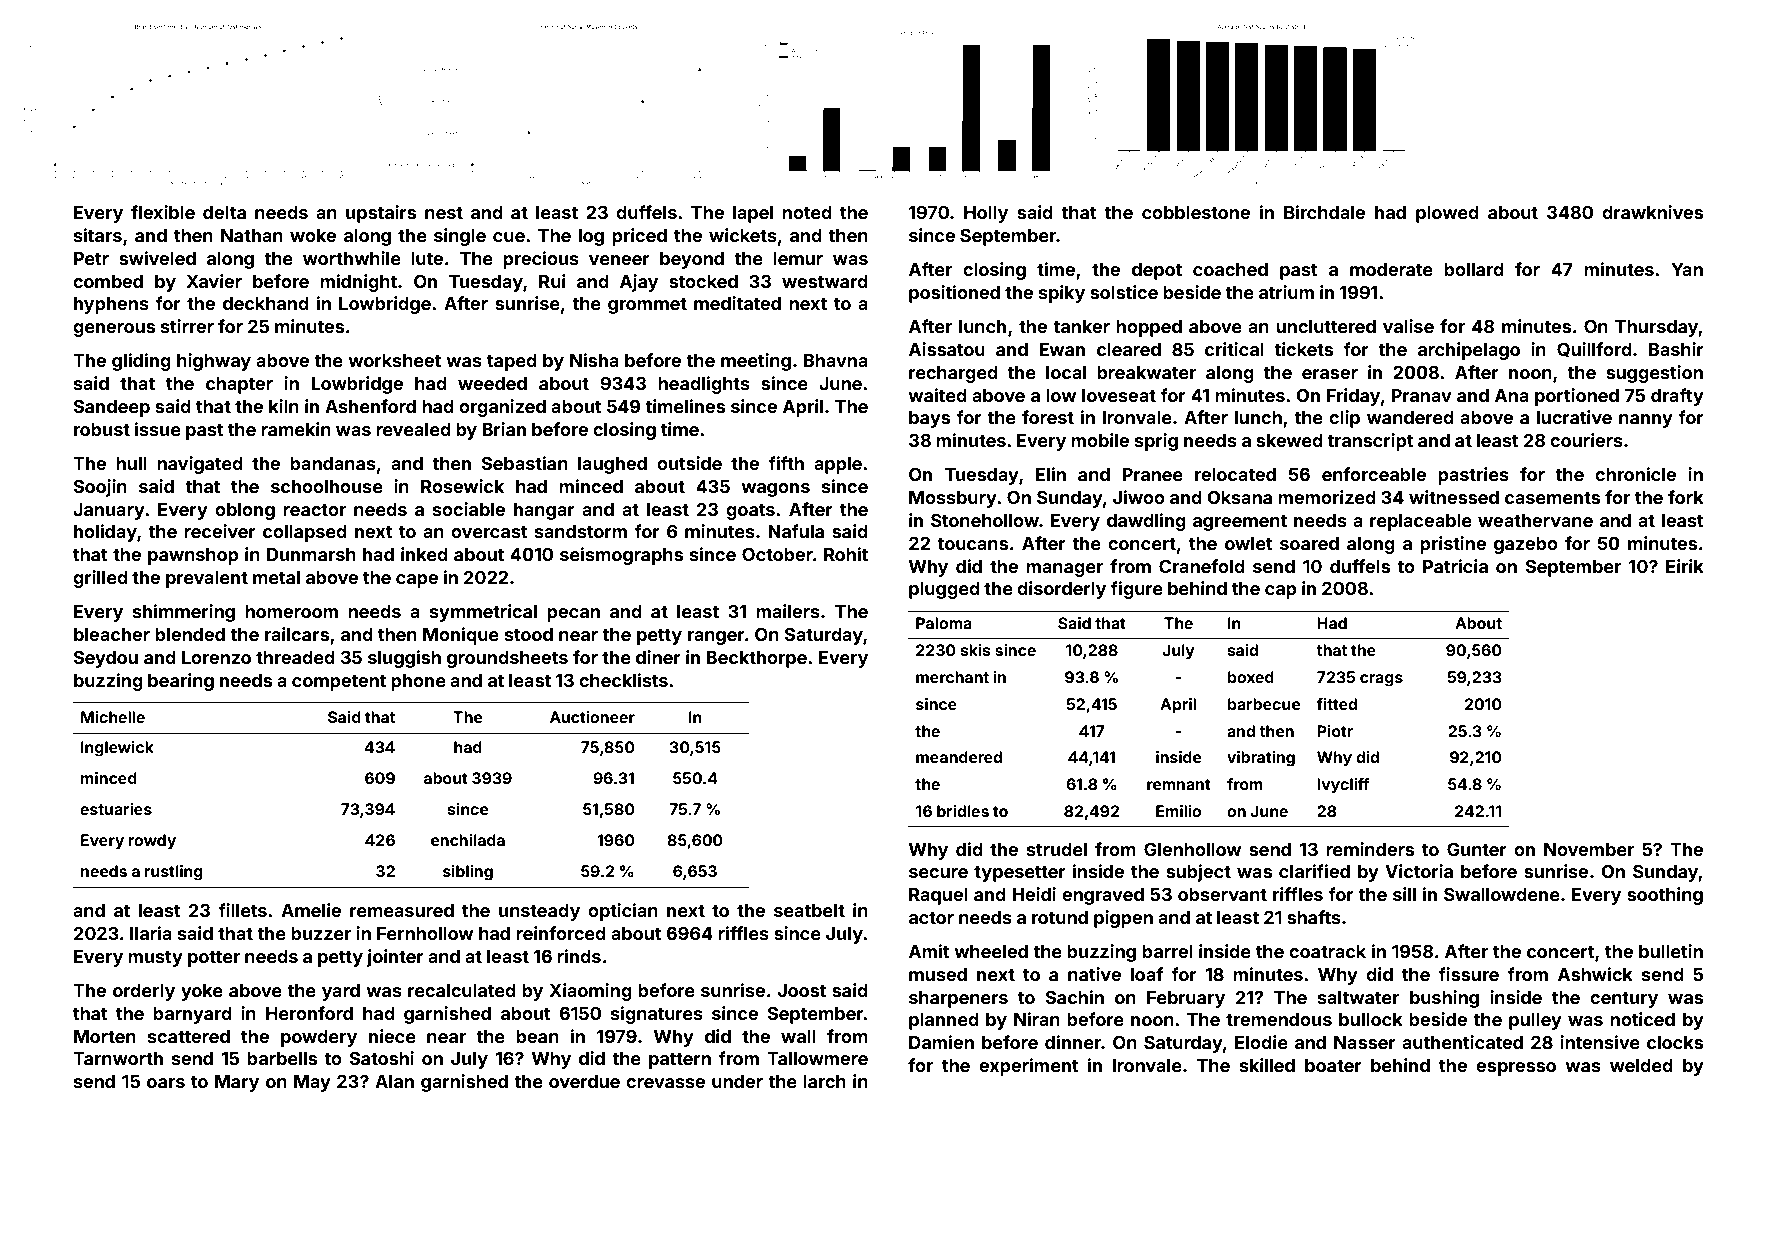  Describe the element at coordinates (1037, 1019) in the screenshot. I see `Niran` at that location.
